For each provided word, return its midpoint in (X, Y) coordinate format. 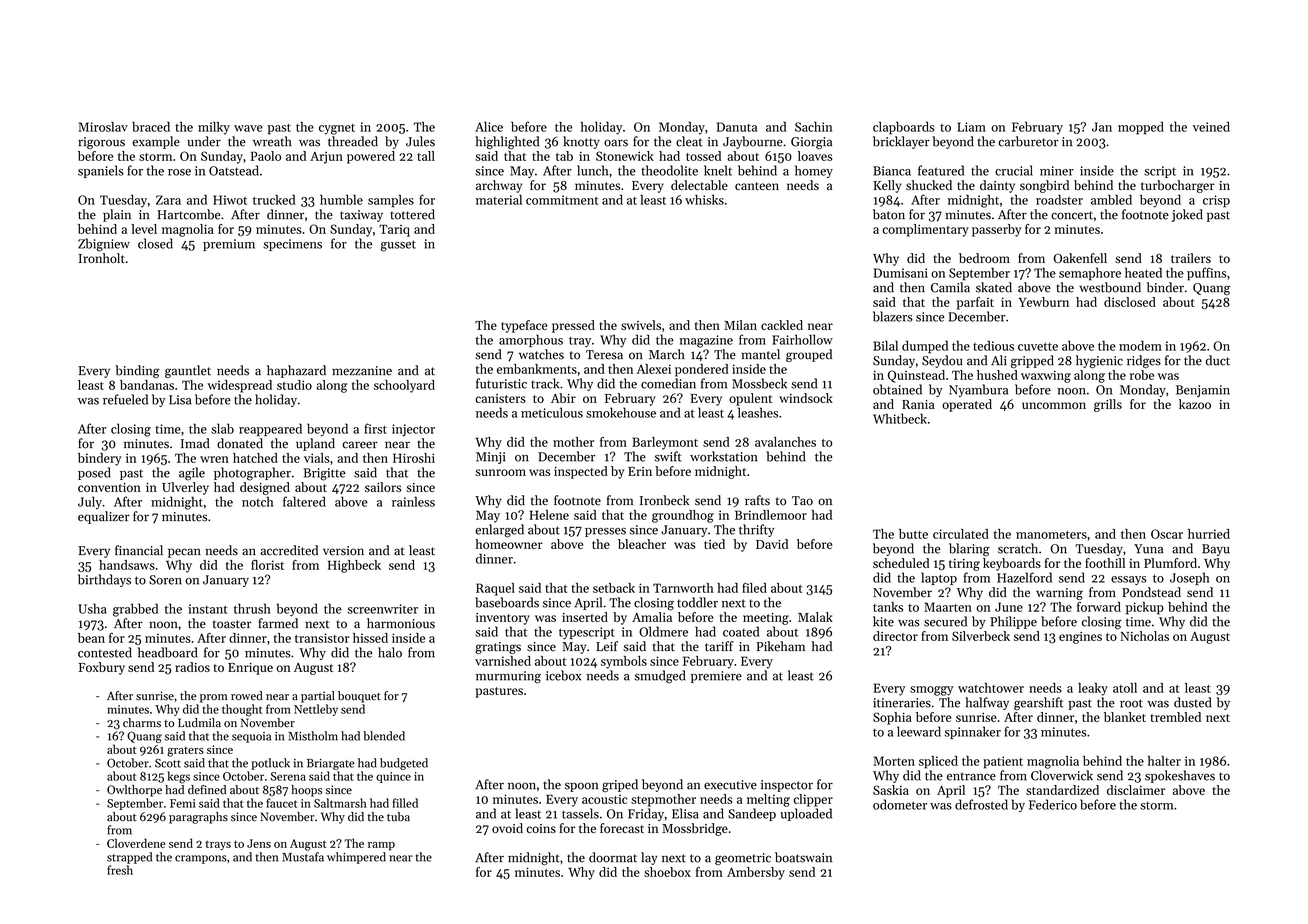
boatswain (803, 857)
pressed (573, 326)
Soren (165, 580)
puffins (1207, 274)
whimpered (356, 858)
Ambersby (756, 873)
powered (371, 157)
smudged (660, 677)
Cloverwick (1062, 775)
